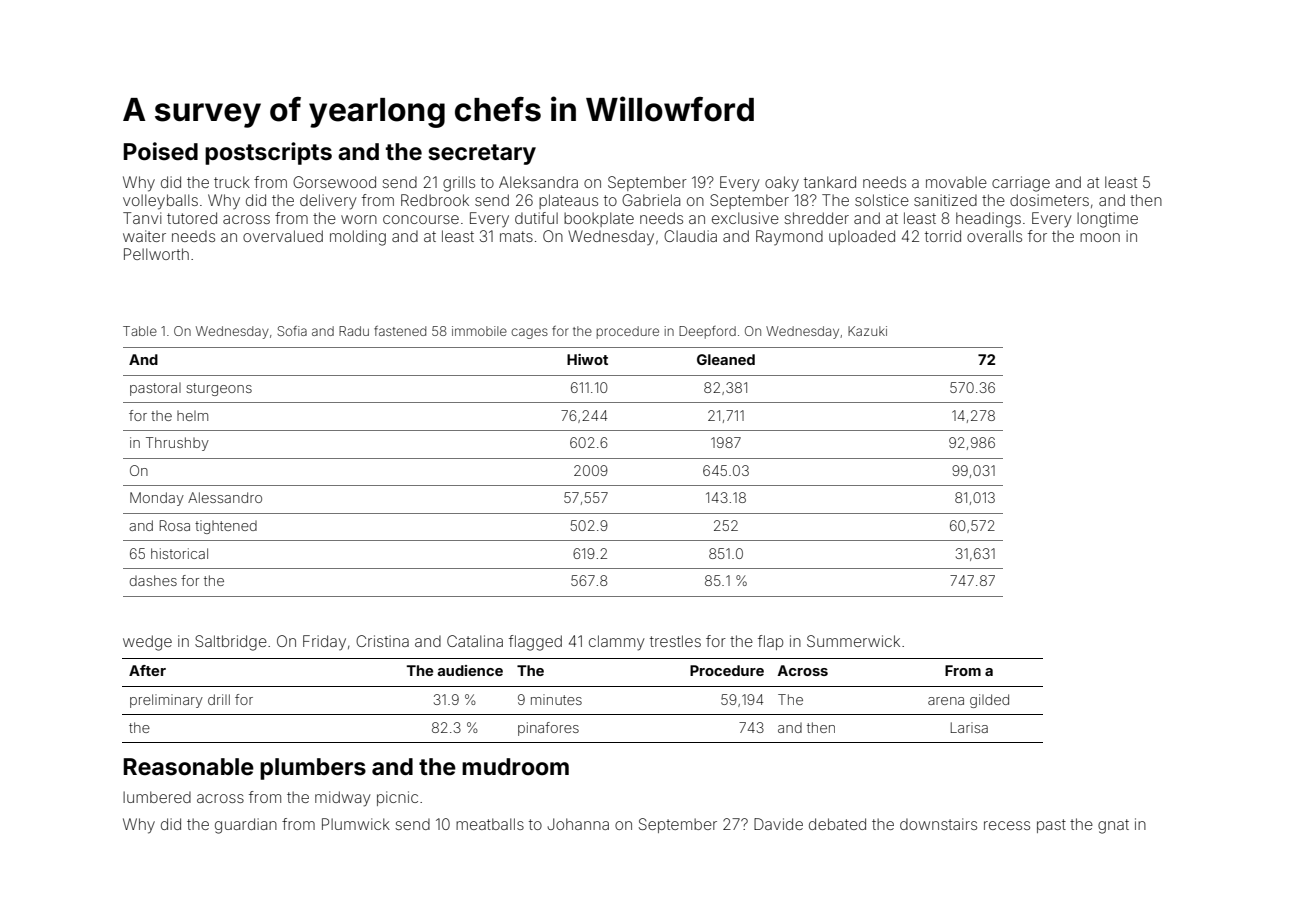  Describe the element at coordinates (587, 359) in the screenshot. I see `Hiwot` at that location.
